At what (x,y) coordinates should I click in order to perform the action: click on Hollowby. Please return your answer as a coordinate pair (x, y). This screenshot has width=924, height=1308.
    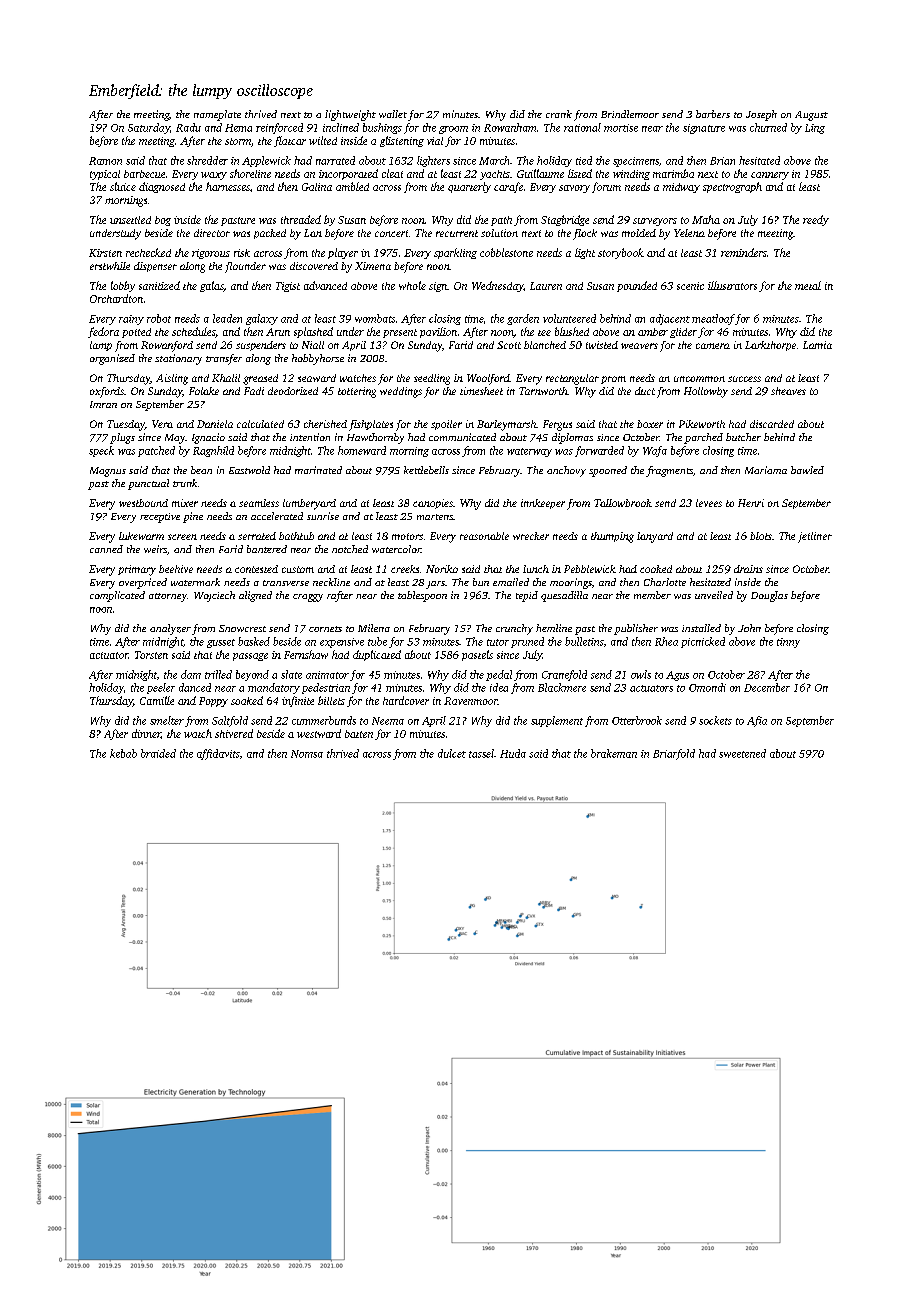
    Looking at the image, I should click on (706, 392).
